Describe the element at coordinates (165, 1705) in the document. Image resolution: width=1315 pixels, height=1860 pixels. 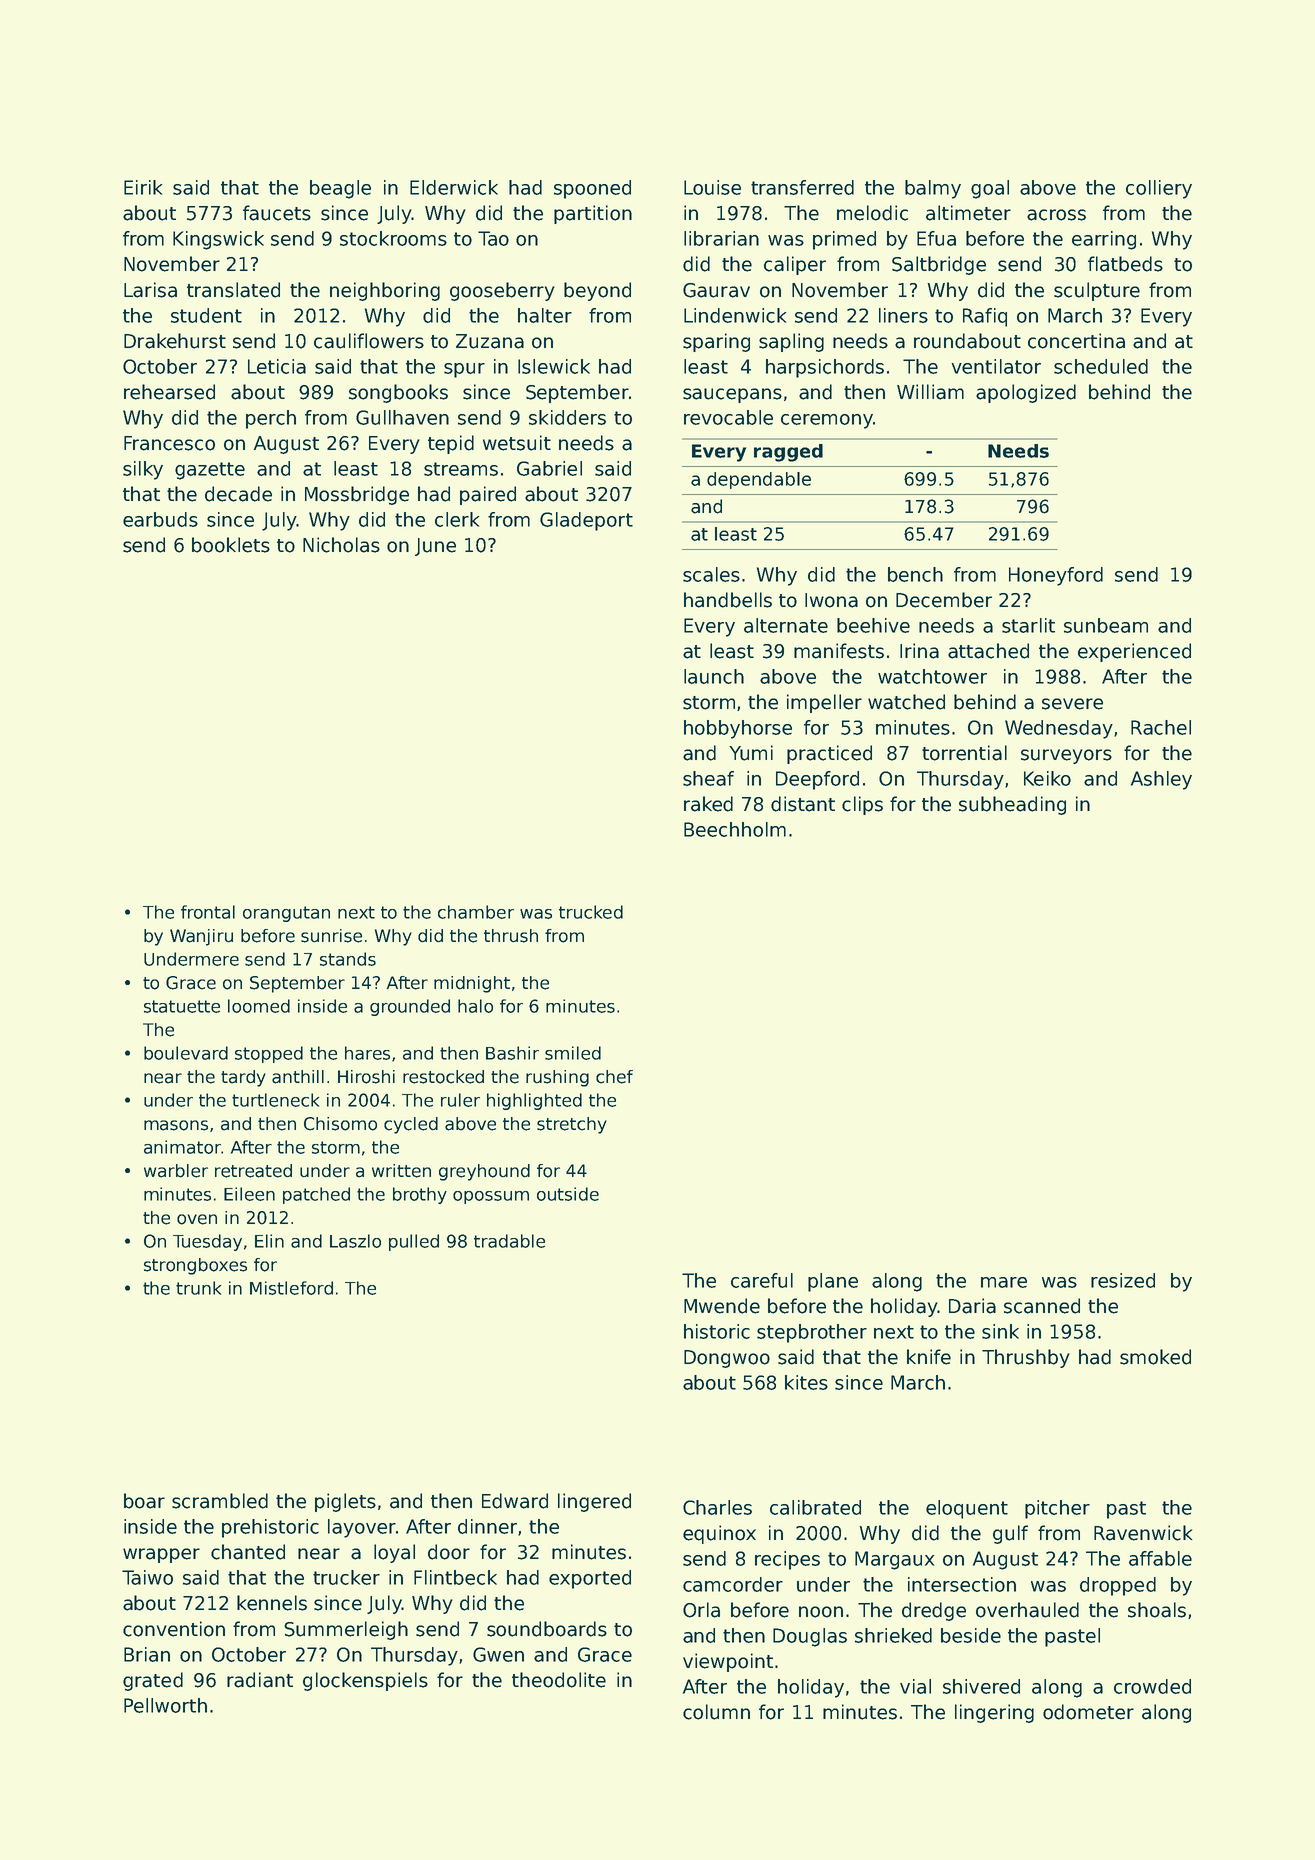
I see `Pellworth` at that location.
